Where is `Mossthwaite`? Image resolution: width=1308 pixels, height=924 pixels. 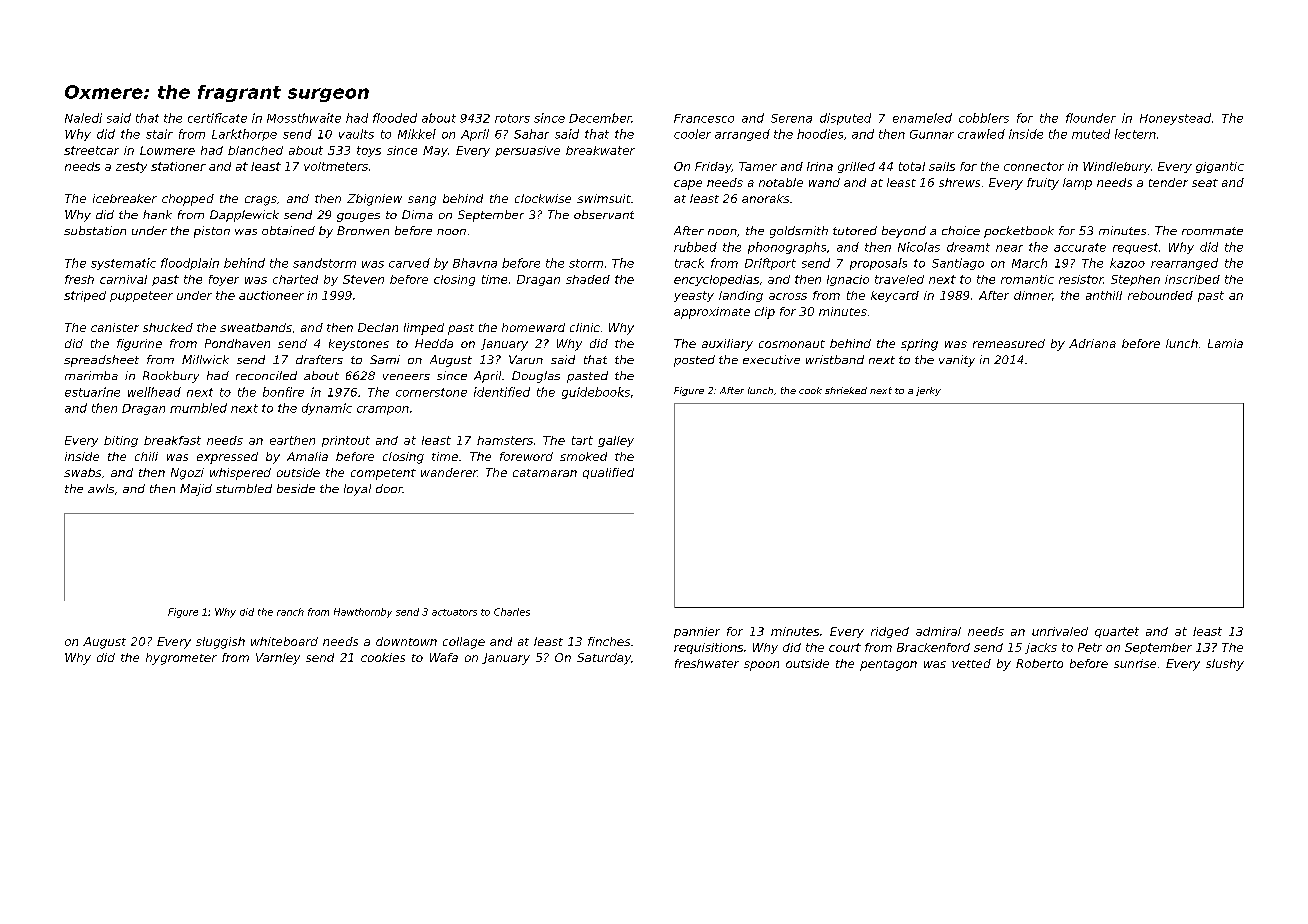
Mossthwaite is located at coordinates (304, 118).
